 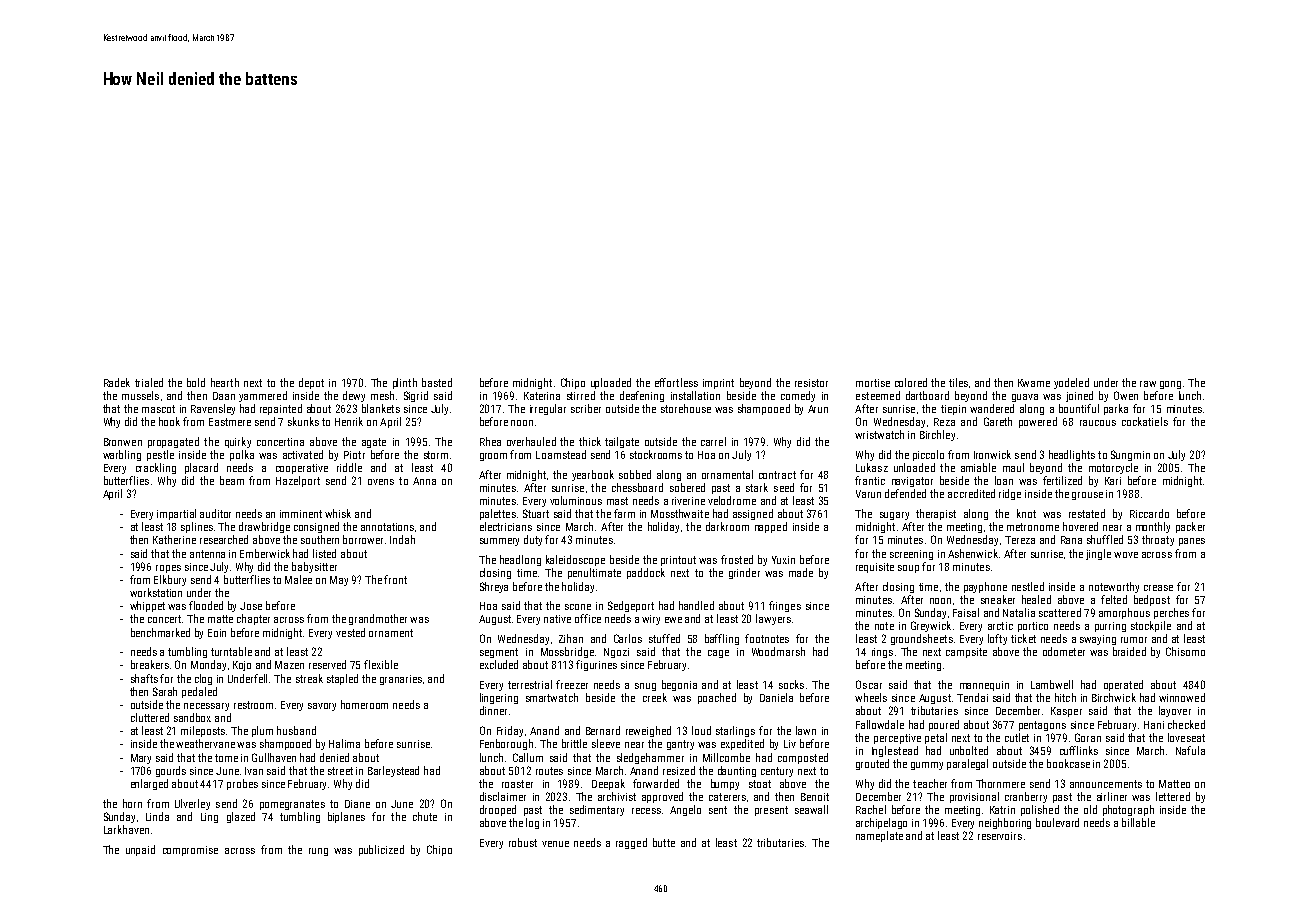 What do you see at coordinates (611, 383) in the screenshot?
I see `uploaded` at bounding box center [611, 383].
